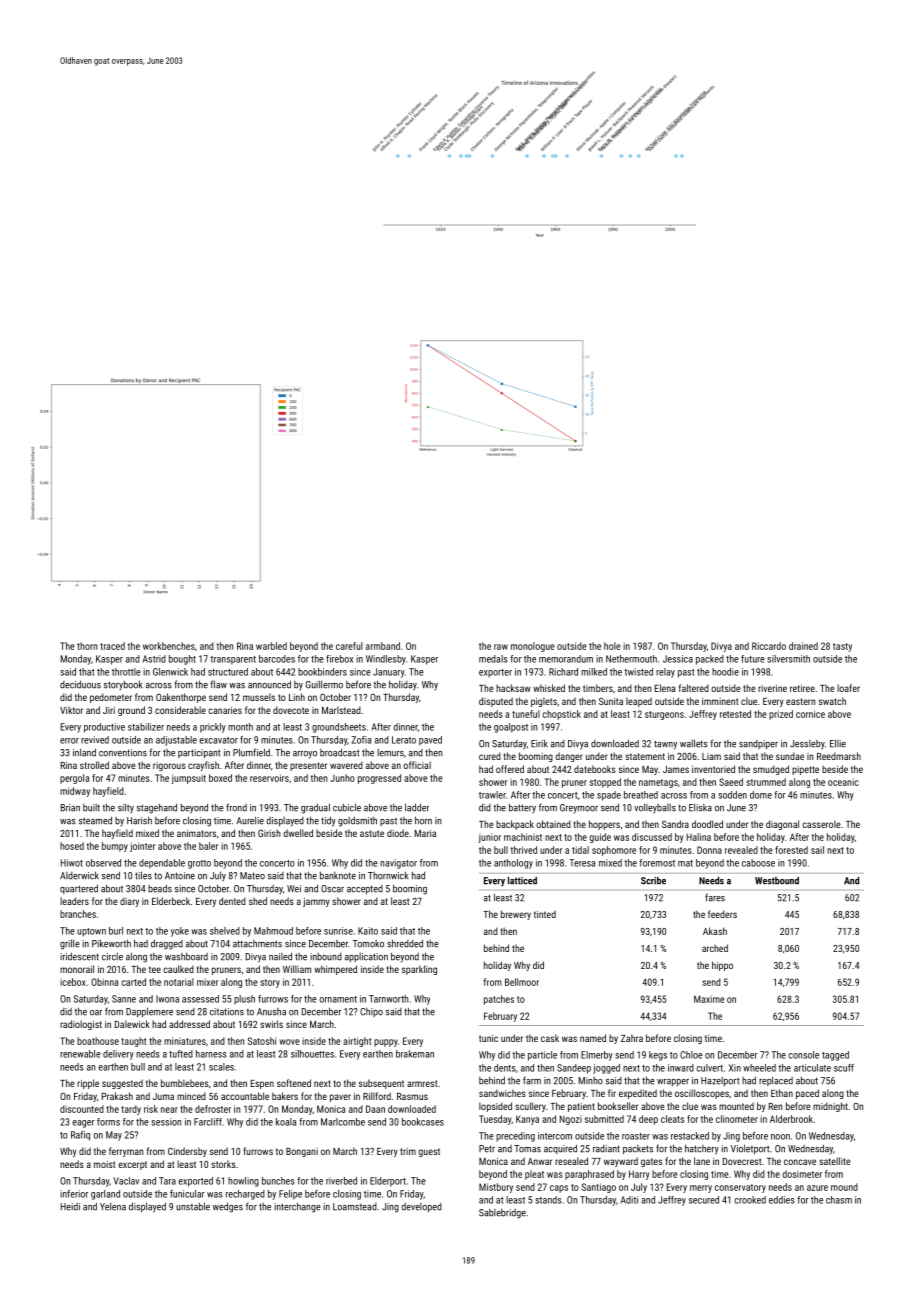  I want to click on stagehand, so click(157, 808).
